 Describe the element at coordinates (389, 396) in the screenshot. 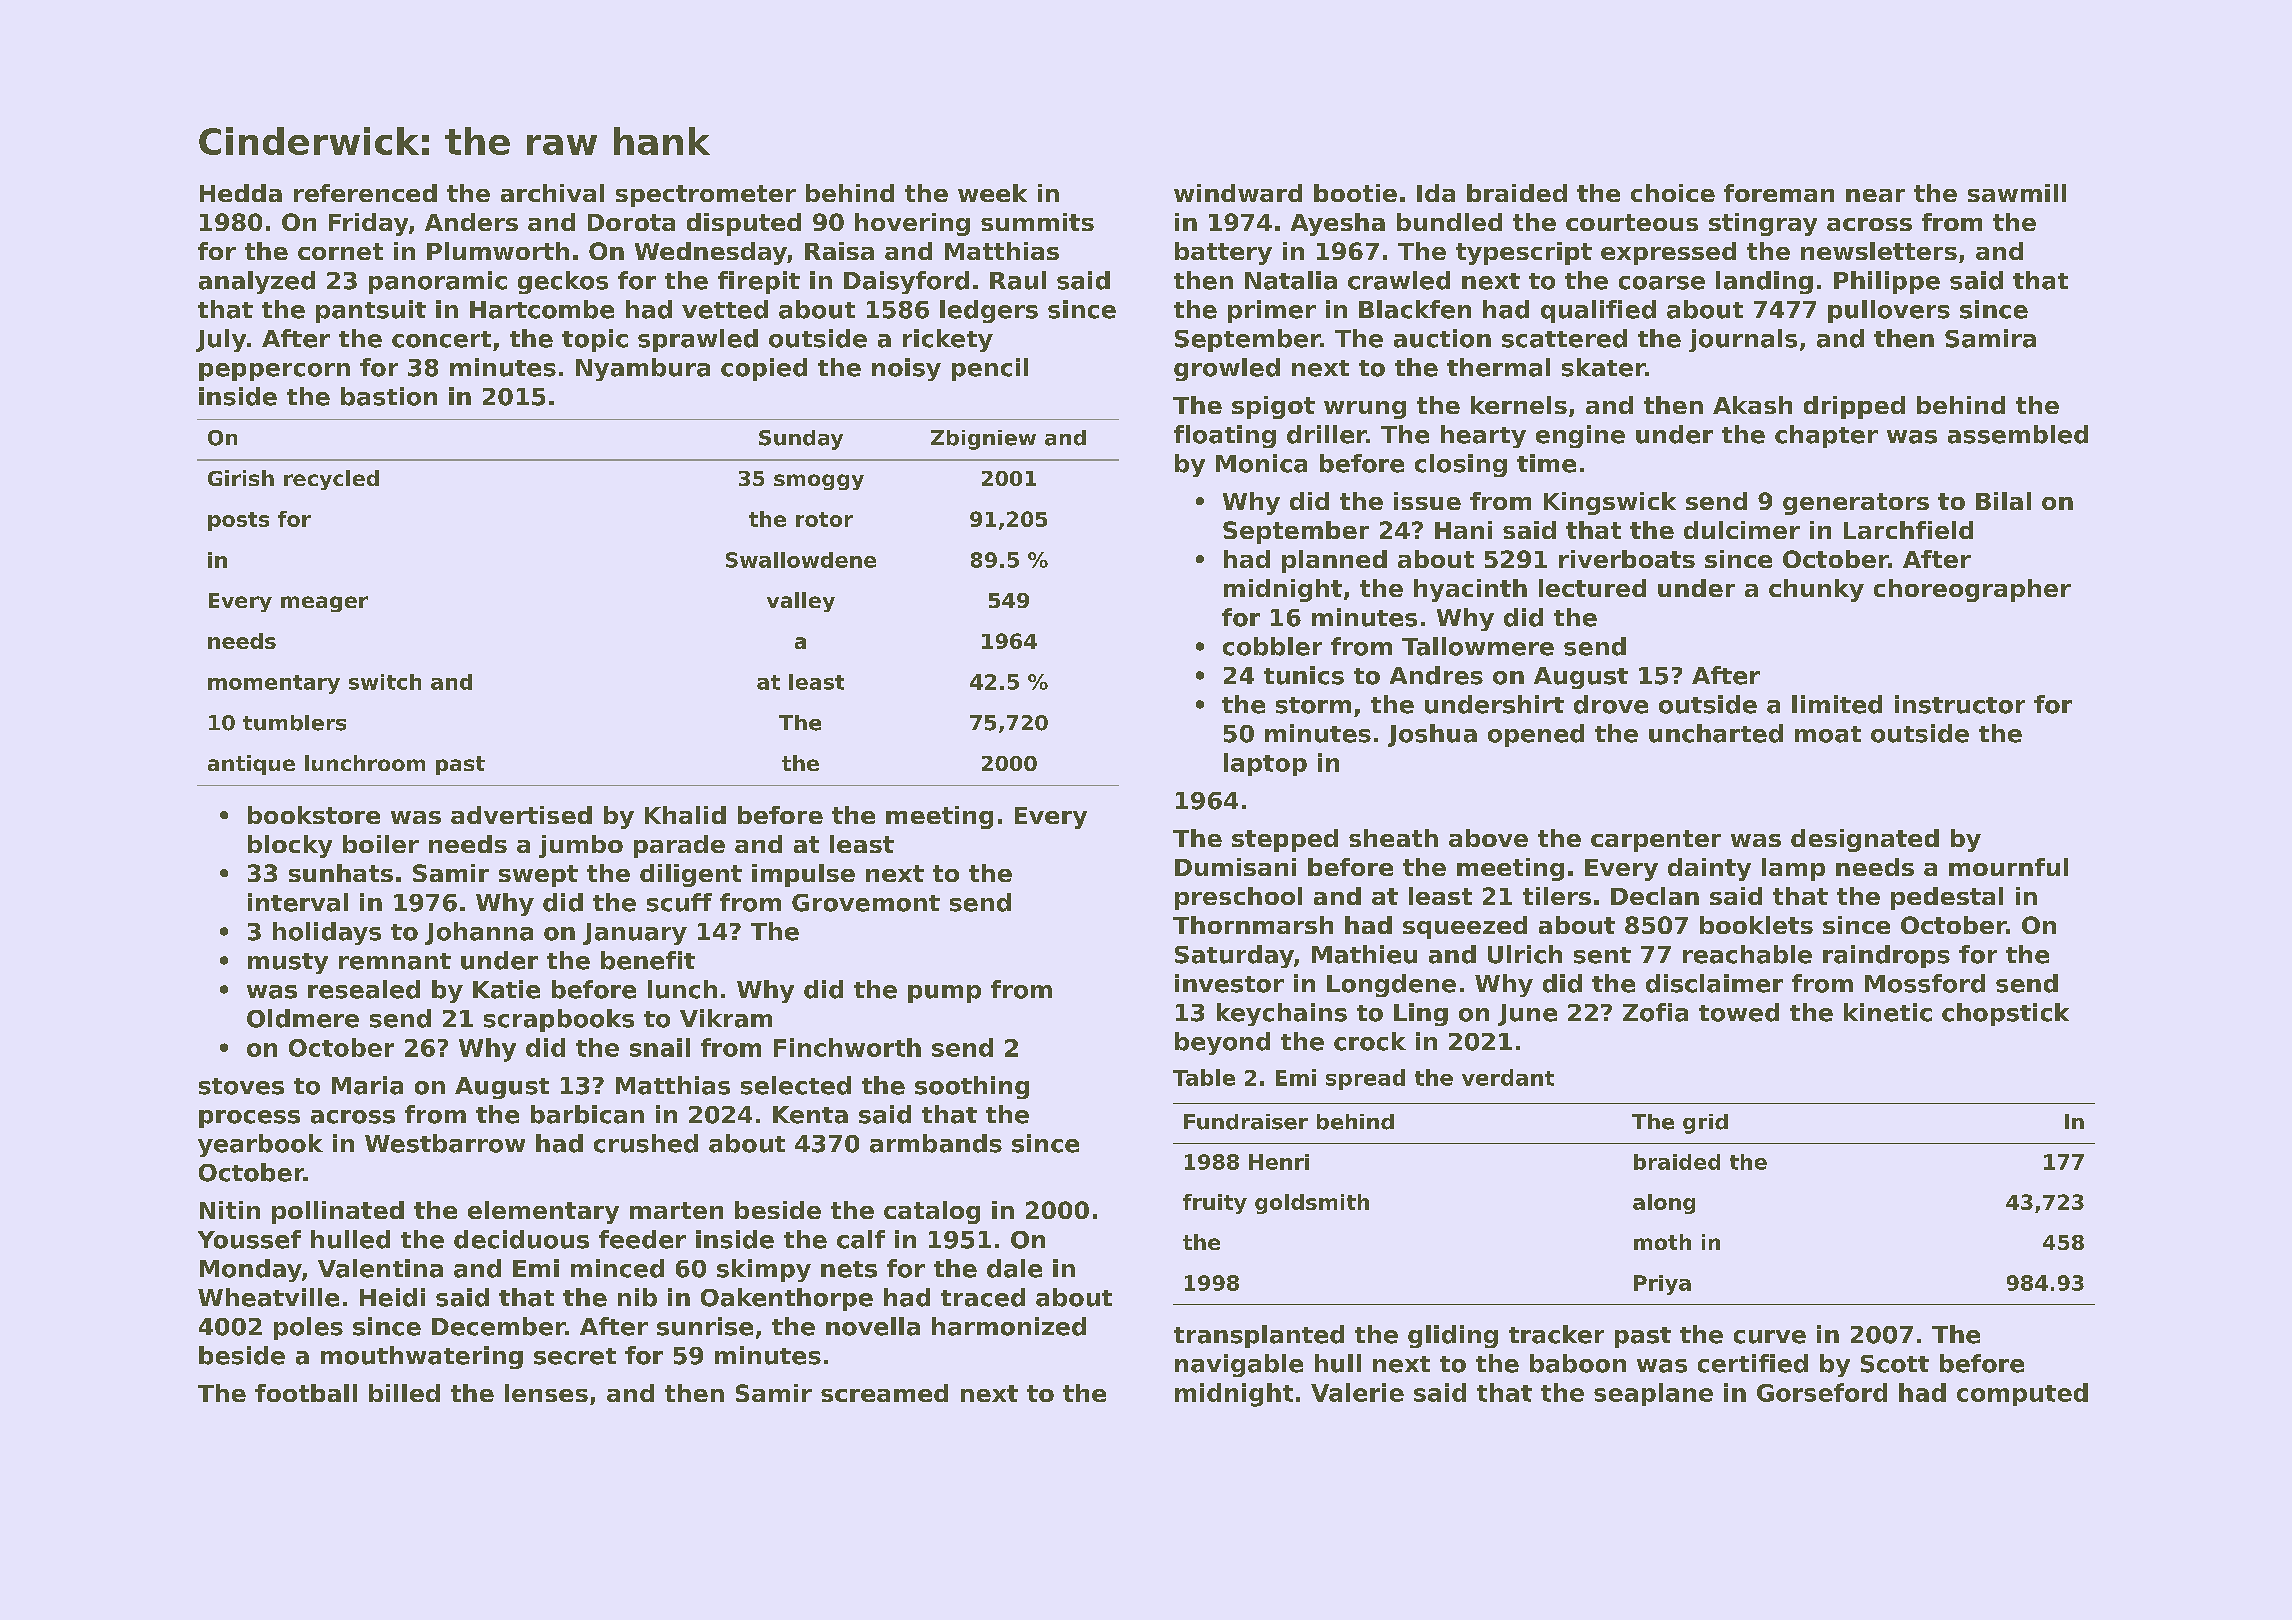

I see `bastion` at that location.
